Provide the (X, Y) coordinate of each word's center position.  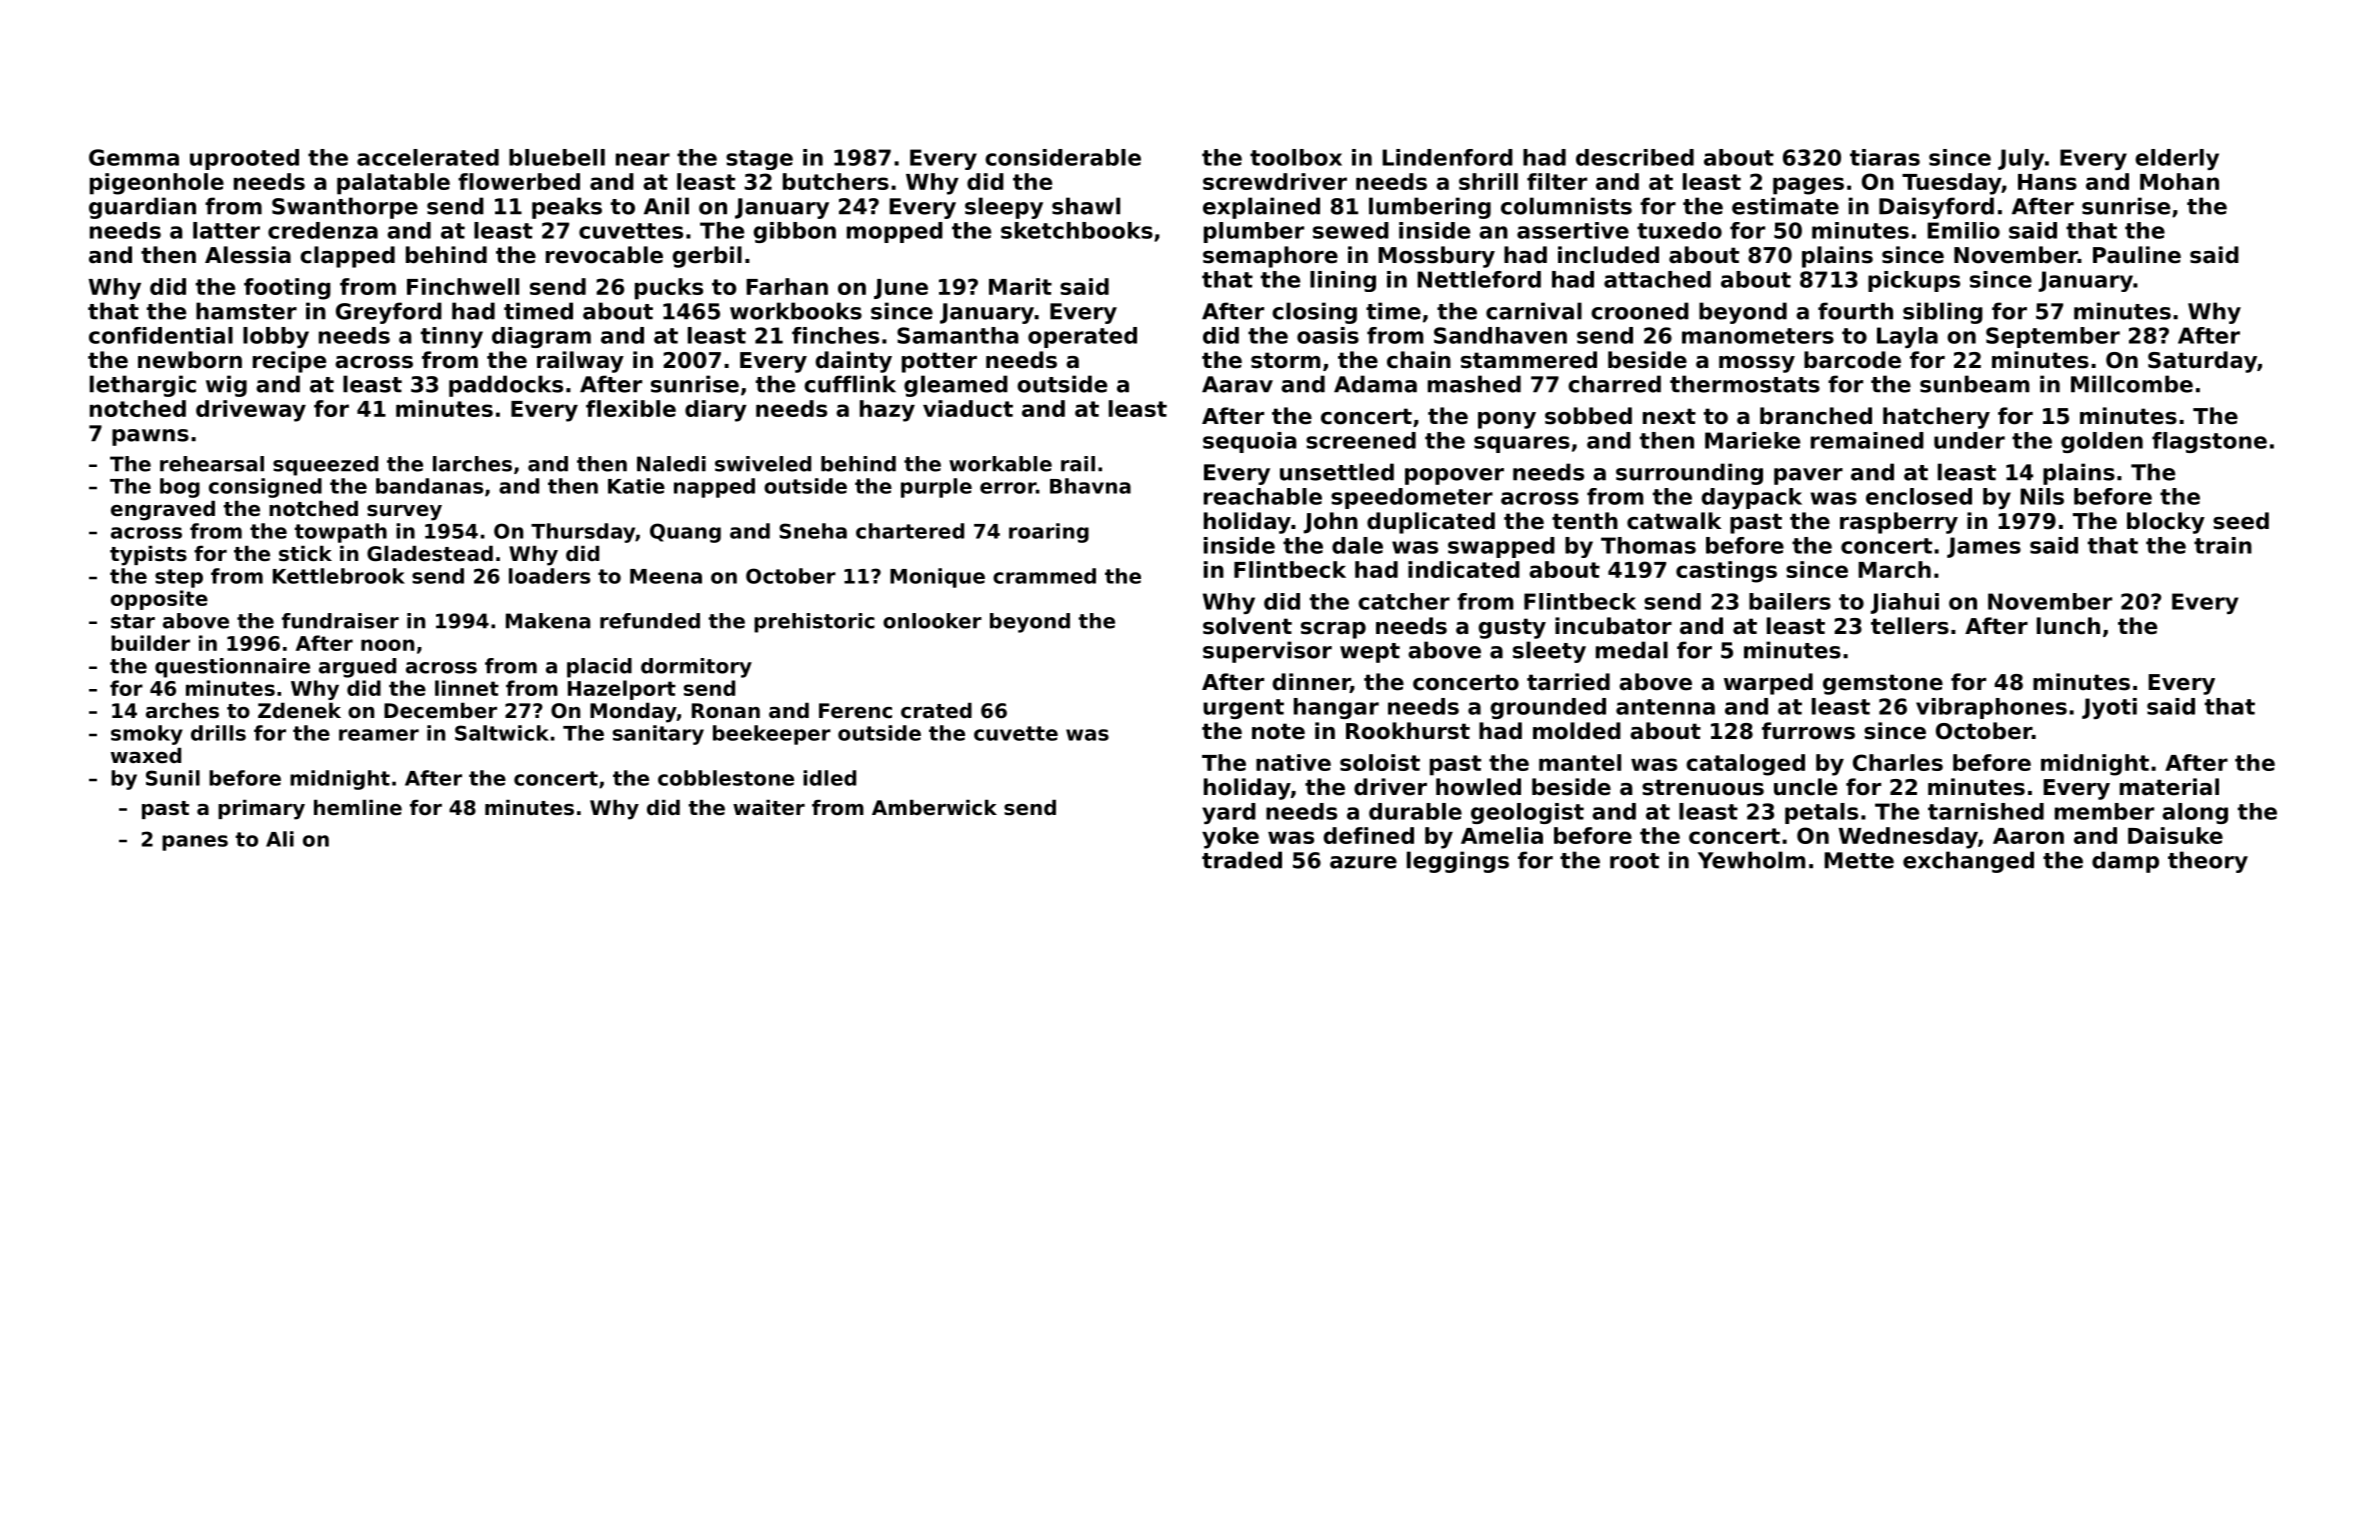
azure (1363, 862)
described (1635, 157)
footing (287, 289)
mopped (895, 232)
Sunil (173, 778)
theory (2208, 862)
